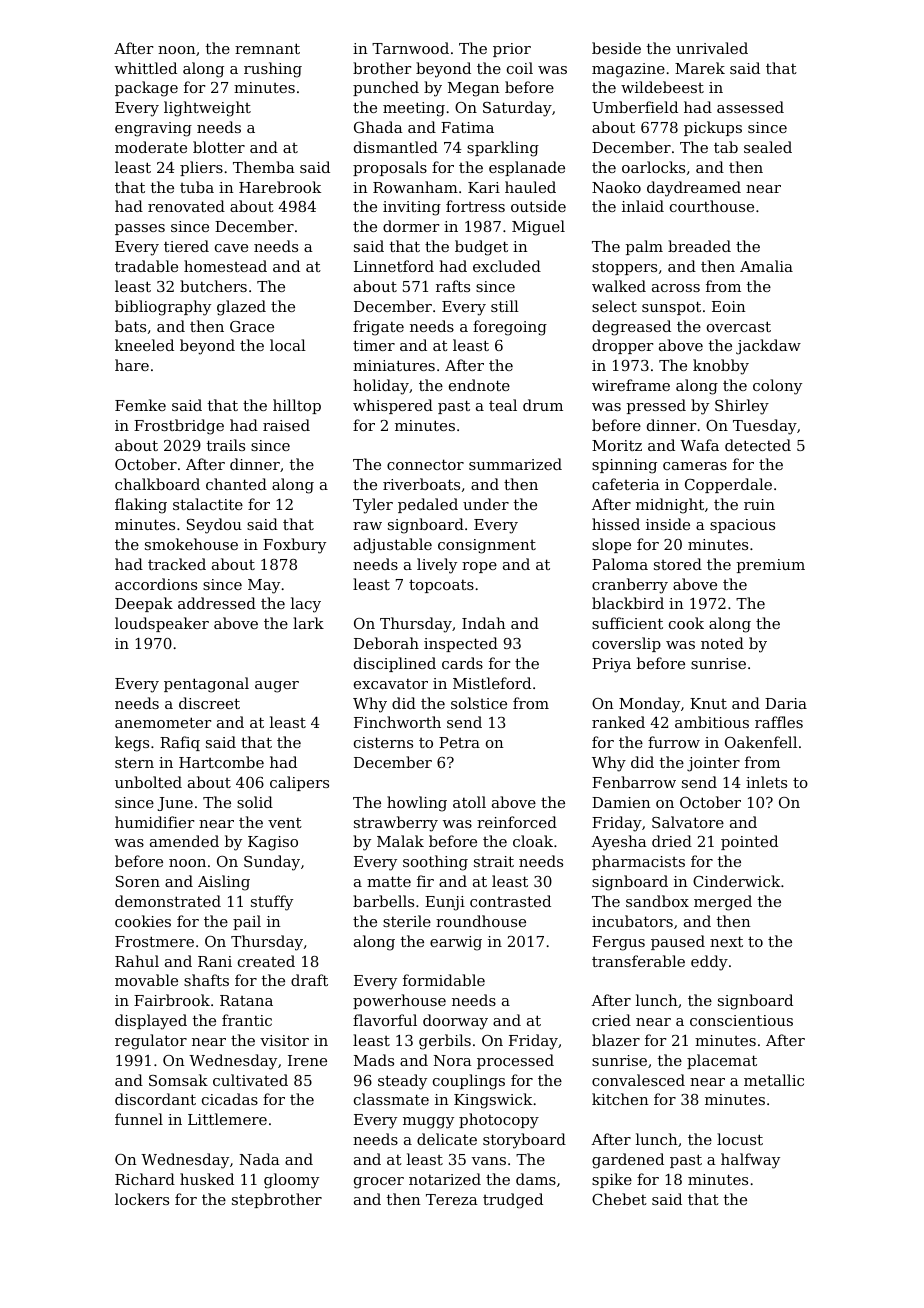 Image resolution: width=924 pixels, height=1308 pixels. Describe the element at coordinates (699, 445) in the screenshot. I see `Wafa` at that location.
